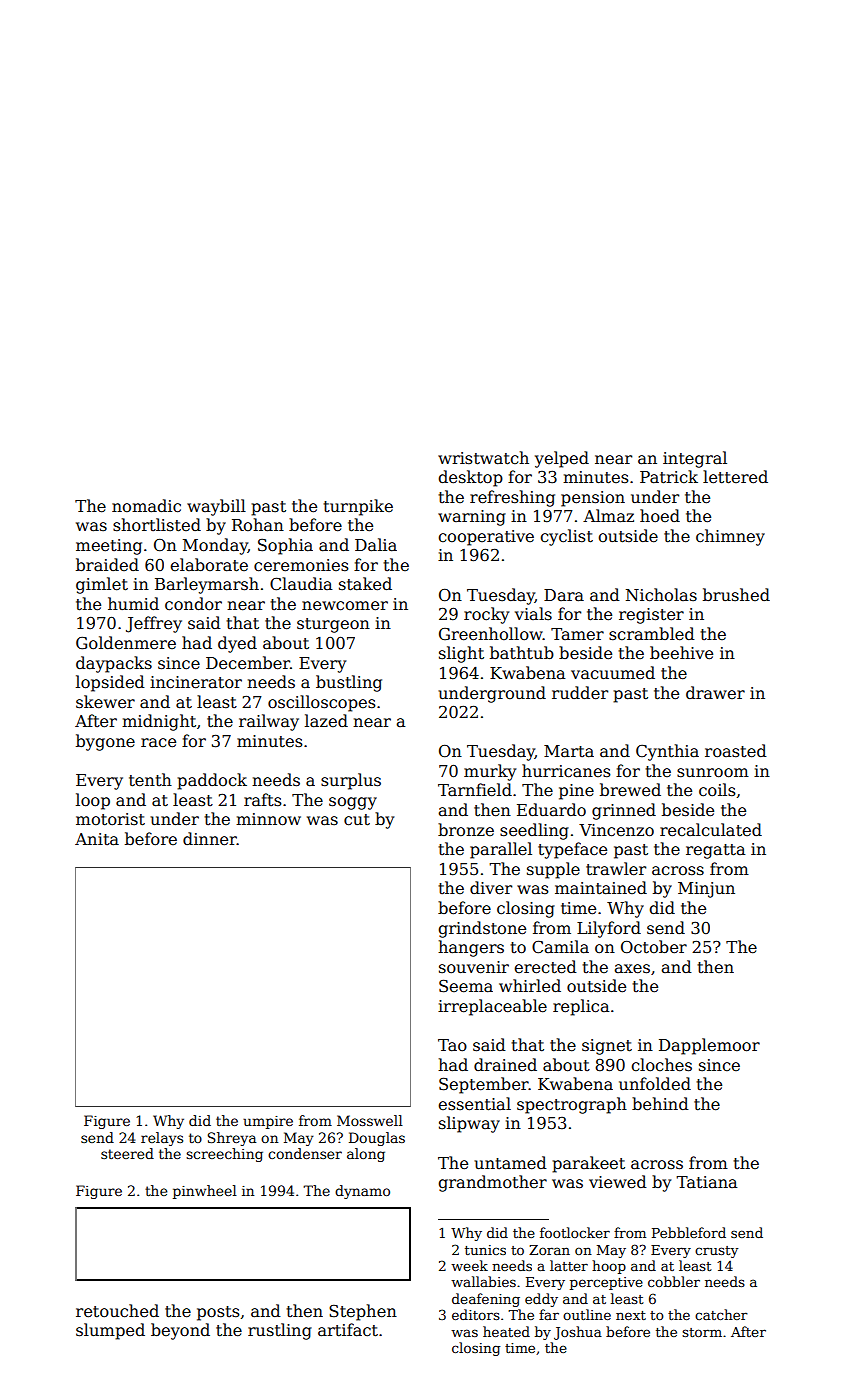 This screenshot has height=1400, width=849. What do you see at coordinates (630, 790) in the screenshot?
I see `brewed` at bounding box center [630, 790].
